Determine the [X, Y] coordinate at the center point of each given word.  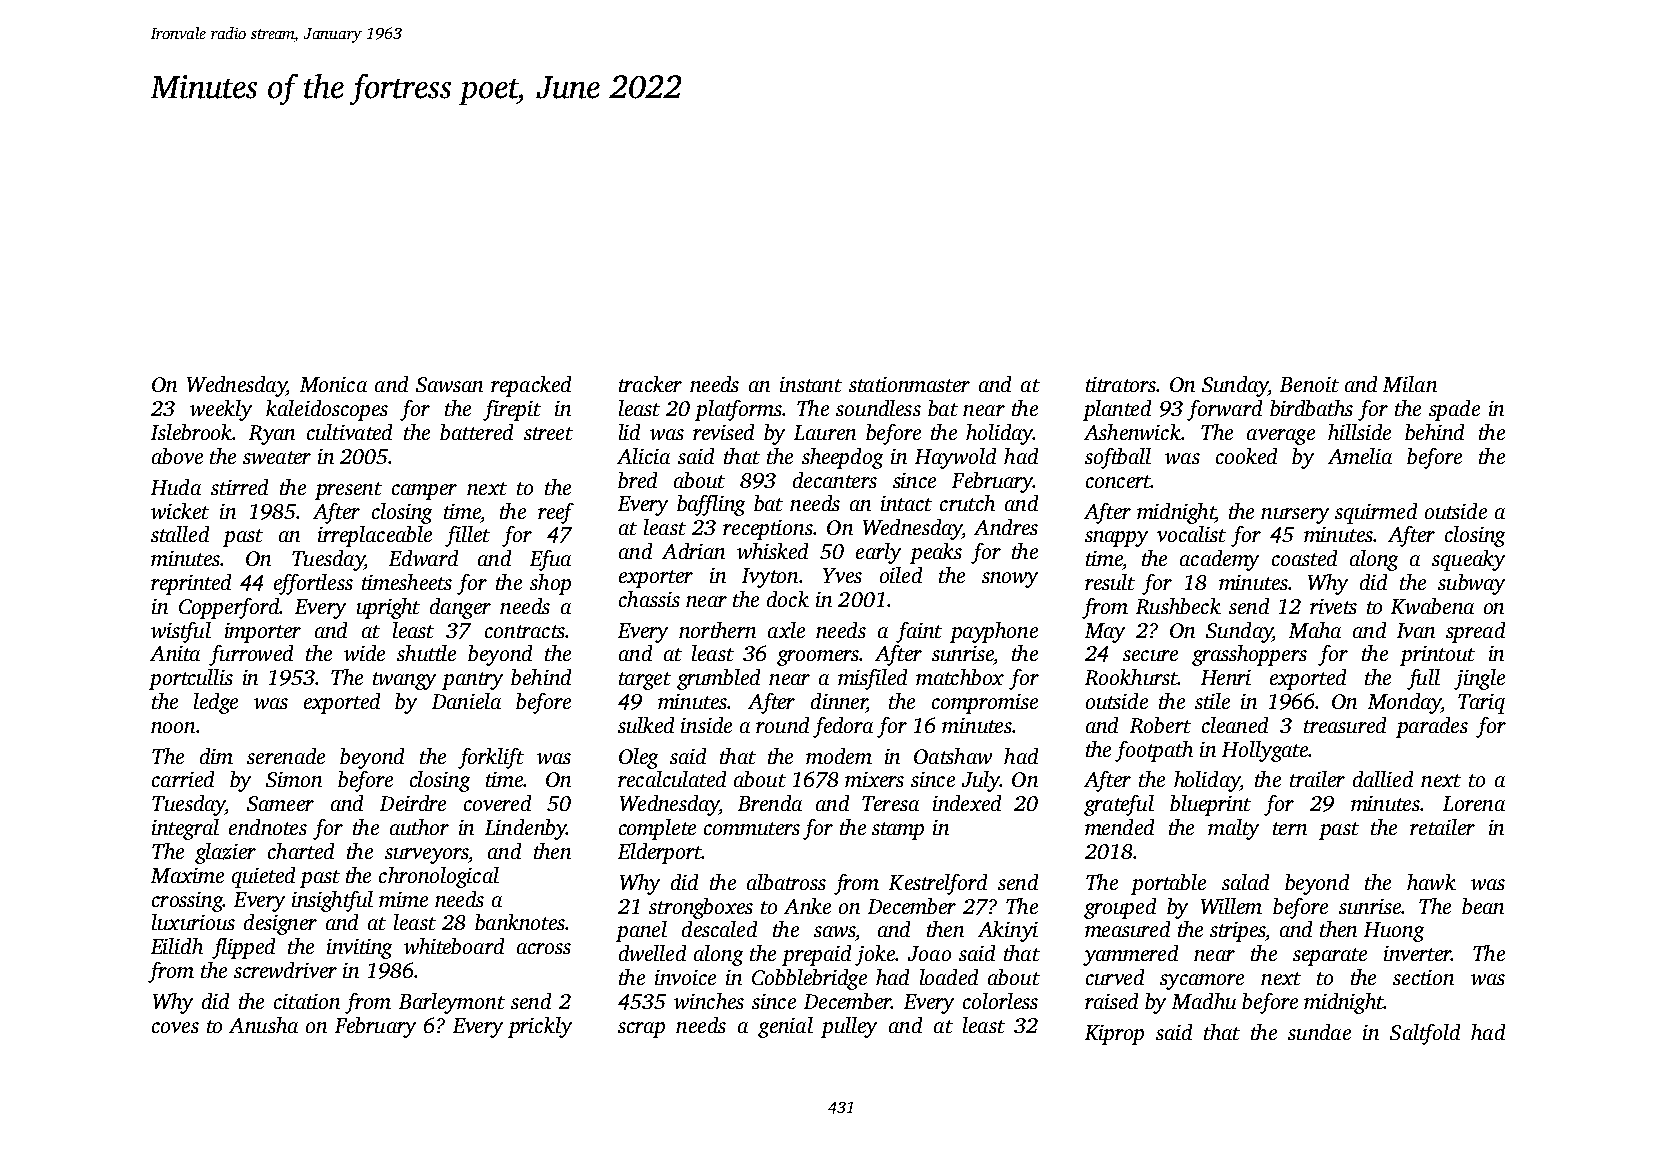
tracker [650, 384]
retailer [1442, 827]
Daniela [466, 701]
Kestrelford [938, 884]
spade [1454, 410]
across [544, 948]
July [981, 781]
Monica [333, 384]
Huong [1394, 932]
